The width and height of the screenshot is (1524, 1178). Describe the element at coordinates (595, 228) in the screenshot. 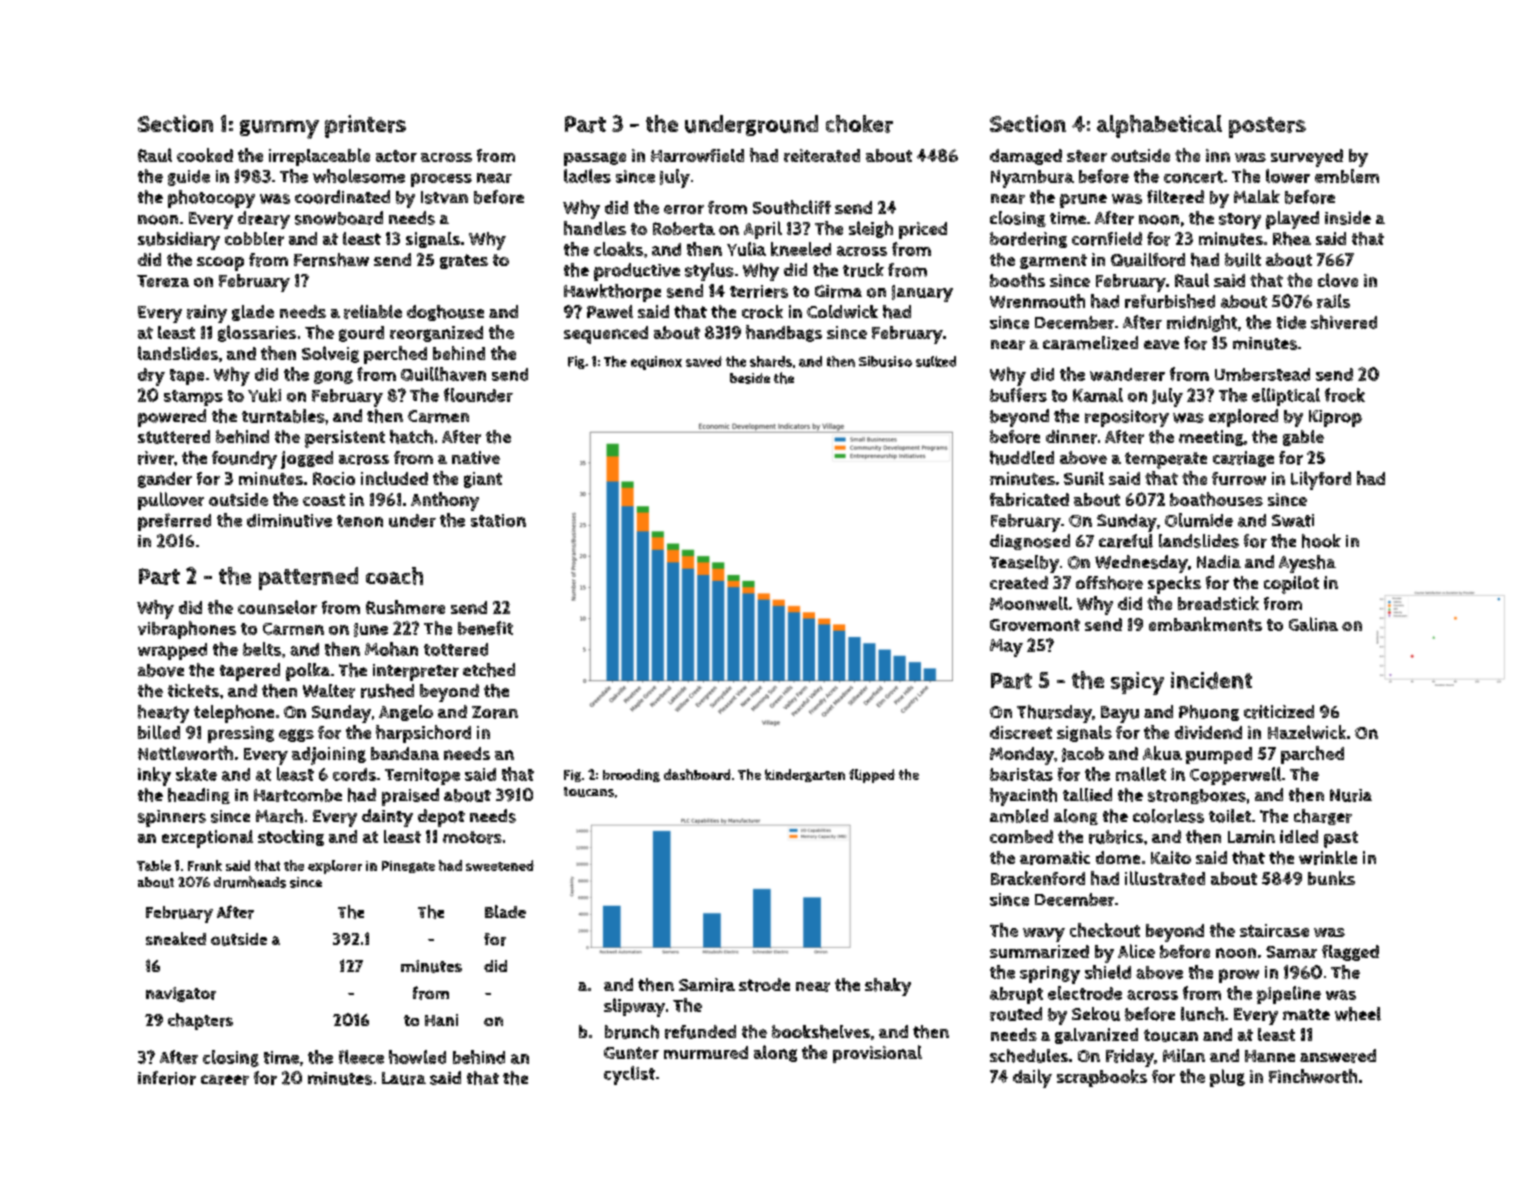

I see `handles` at that location.
